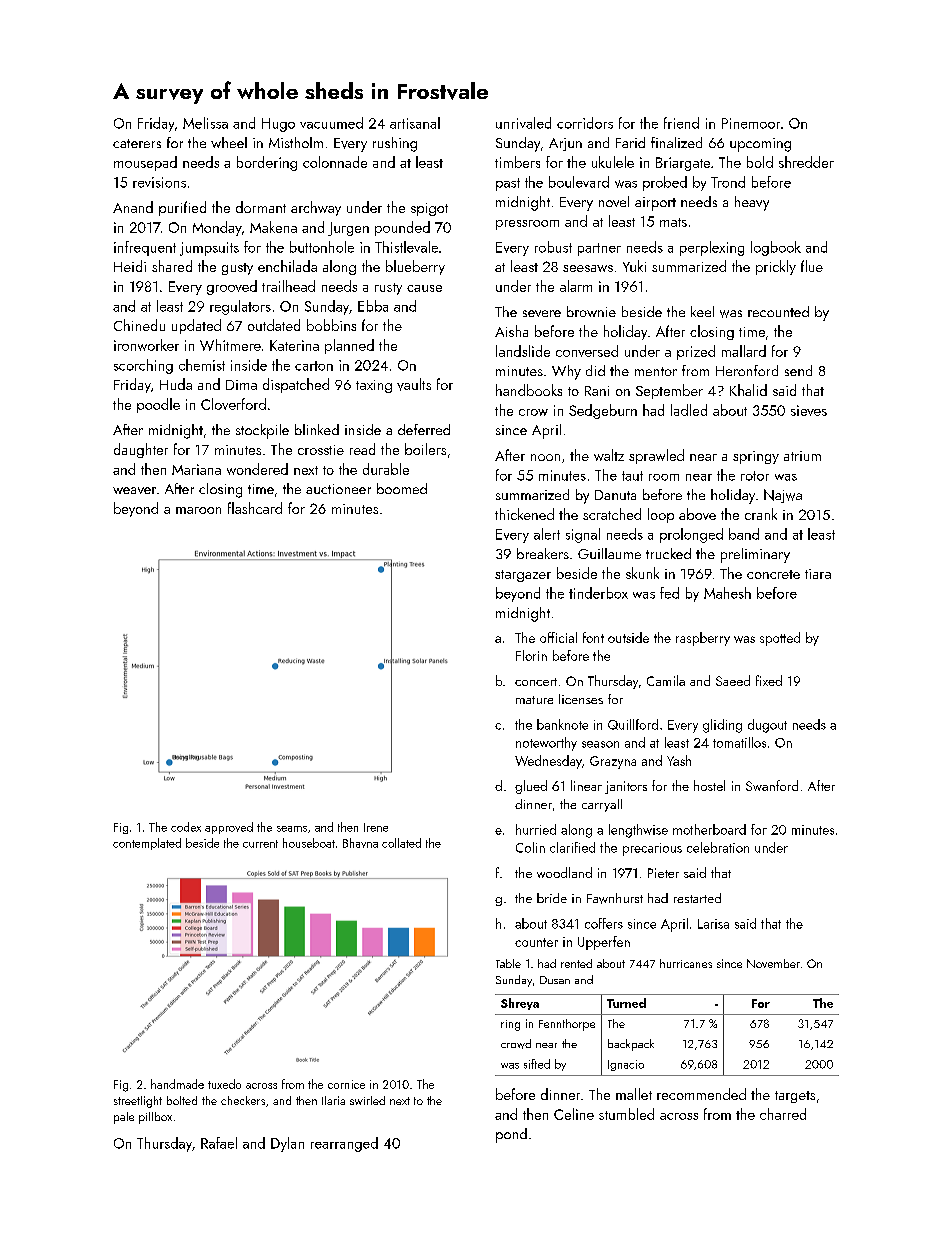 Image resolution: width=952 pixels, height=1233 pixels. I want to click on caterers, so click(137, 143).
